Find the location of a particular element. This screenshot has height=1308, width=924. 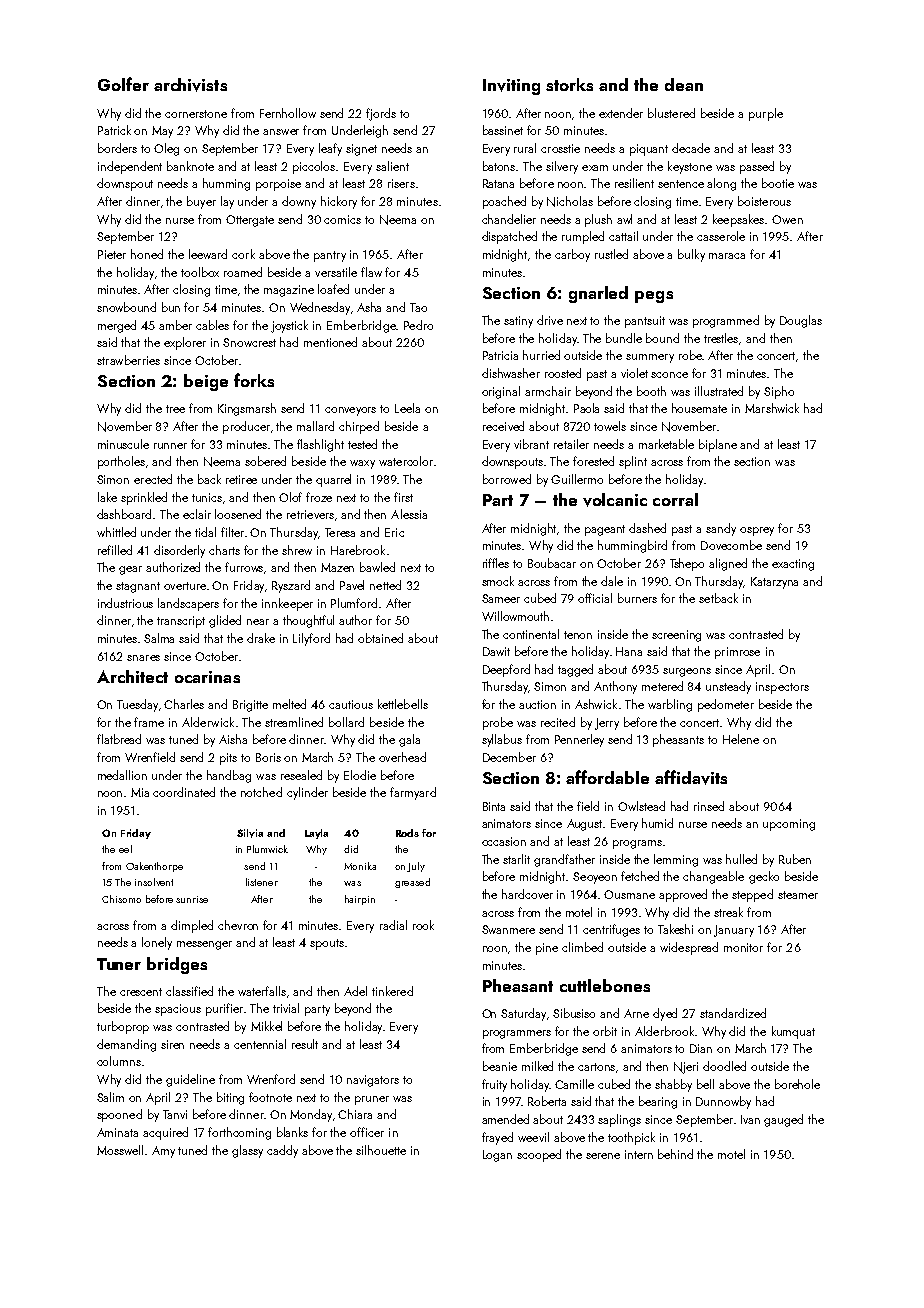

archivists is located at coordinates (190, 85).
